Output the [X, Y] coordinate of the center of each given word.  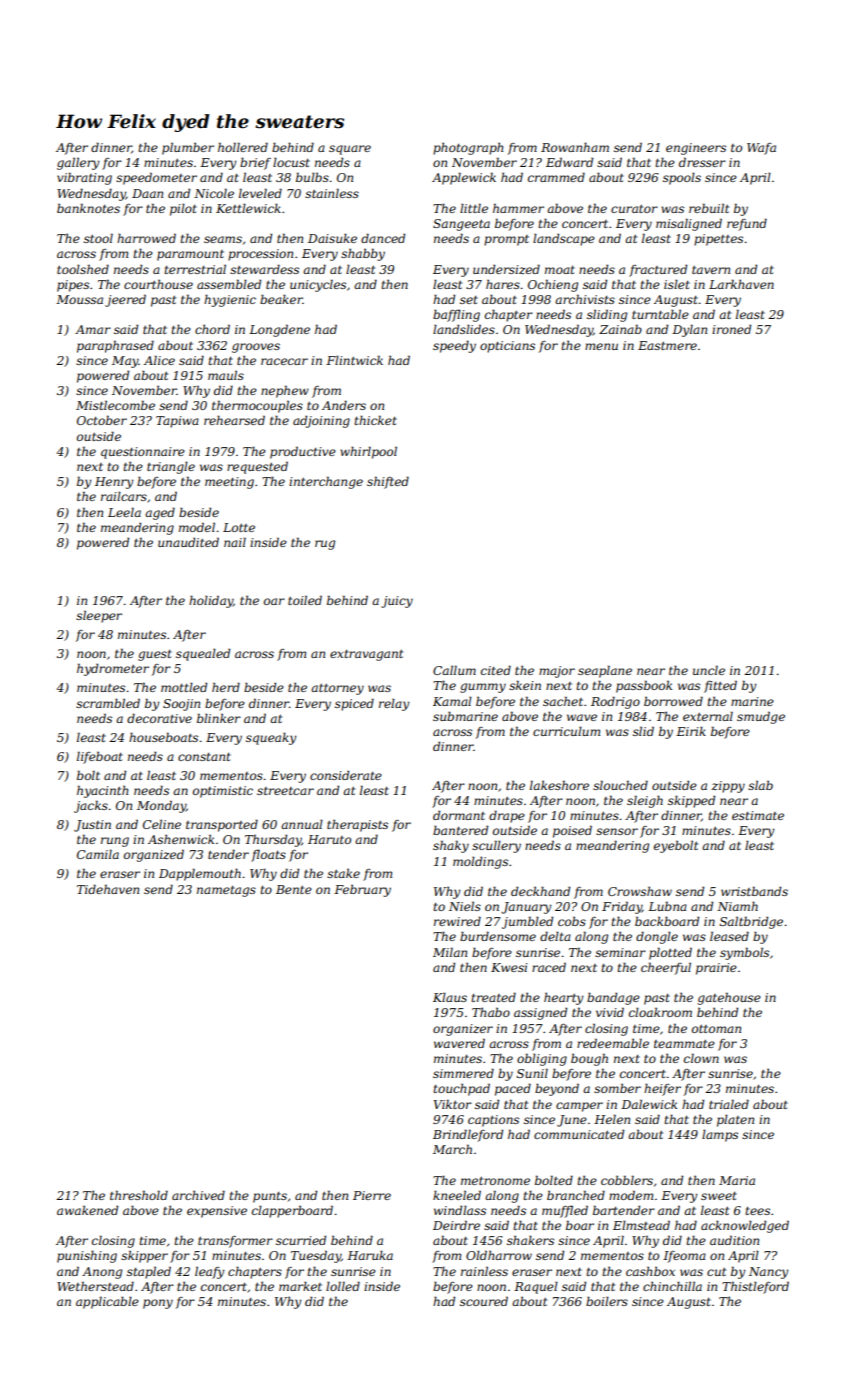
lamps [720, 1135]
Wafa [761, 149]
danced [383, 238]
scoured [484, 1301]
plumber [188, 149]
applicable [107, 1302]
